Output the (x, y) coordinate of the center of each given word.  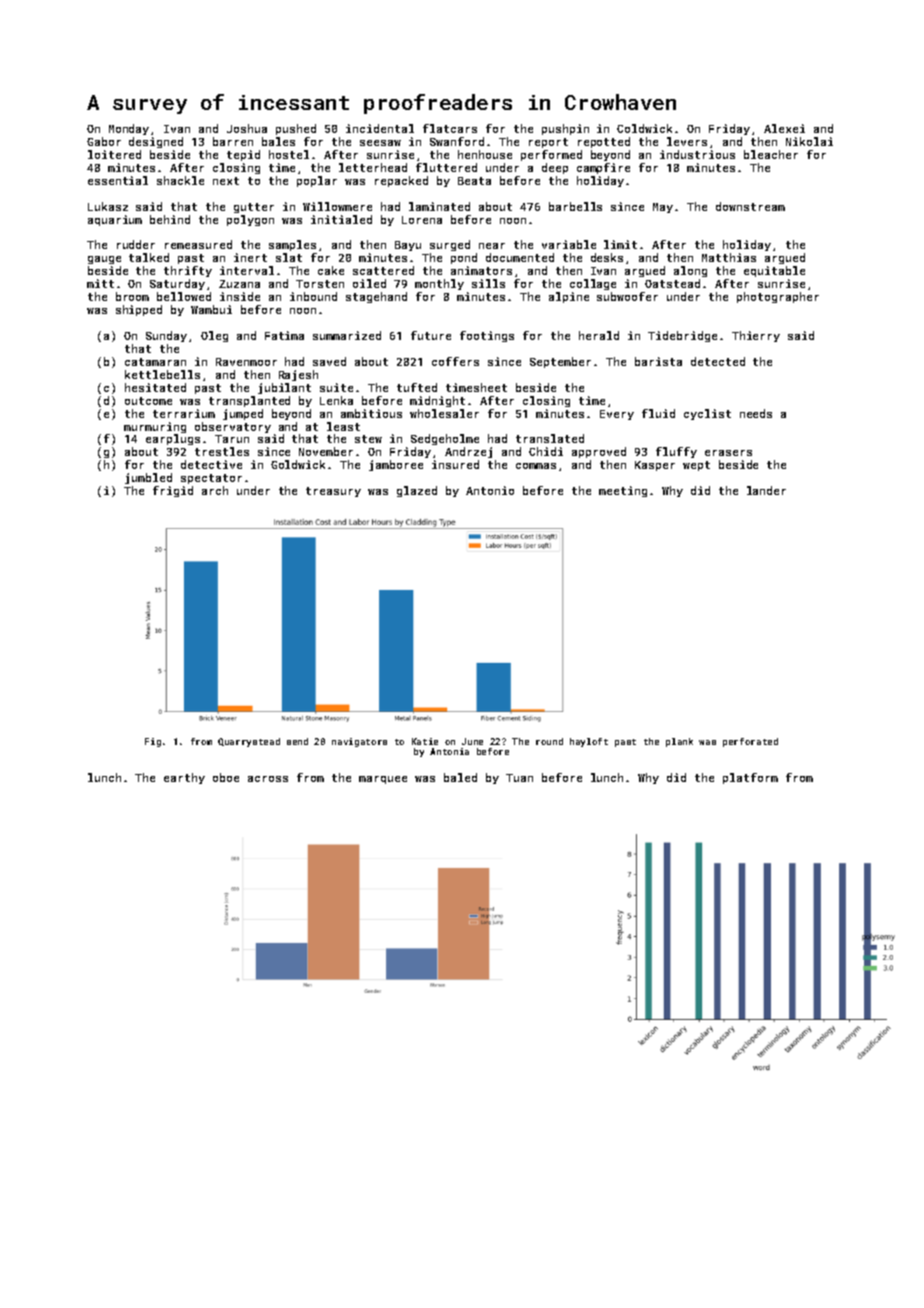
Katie (425, 741)
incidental (380, 128)
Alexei (784, 128)
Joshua (247, 128)
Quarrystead (249, 742)
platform (750, 778)
